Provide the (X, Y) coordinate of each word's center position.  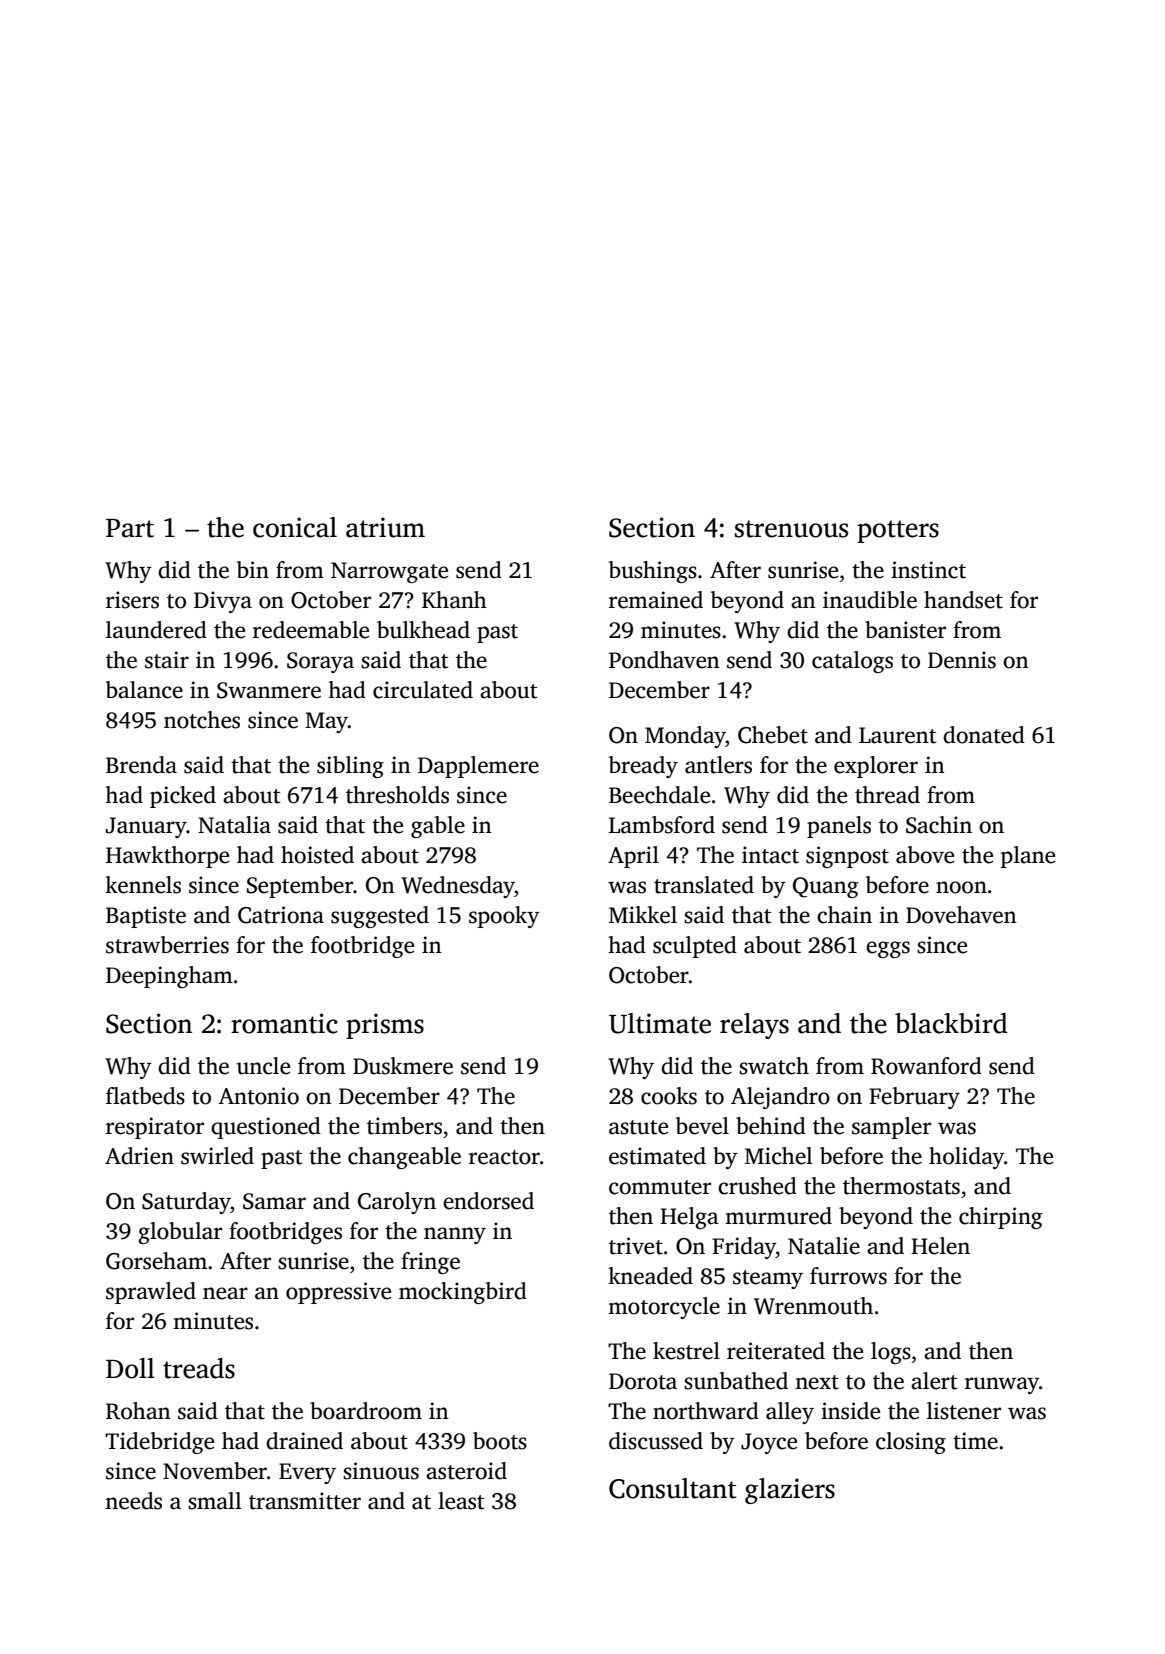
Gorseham (156, 1261)
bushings (653, 572)
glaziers (790, 1491)
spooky (504, 917)
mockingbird (463, 1293)
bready (643, 767)
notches (202, 720)
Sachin (939, 825)
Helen (940, 1246)
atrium (385, 527)
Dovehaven (961, 915)
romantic (284, 1023)
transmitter (305, 1501)
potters (898, 531)
